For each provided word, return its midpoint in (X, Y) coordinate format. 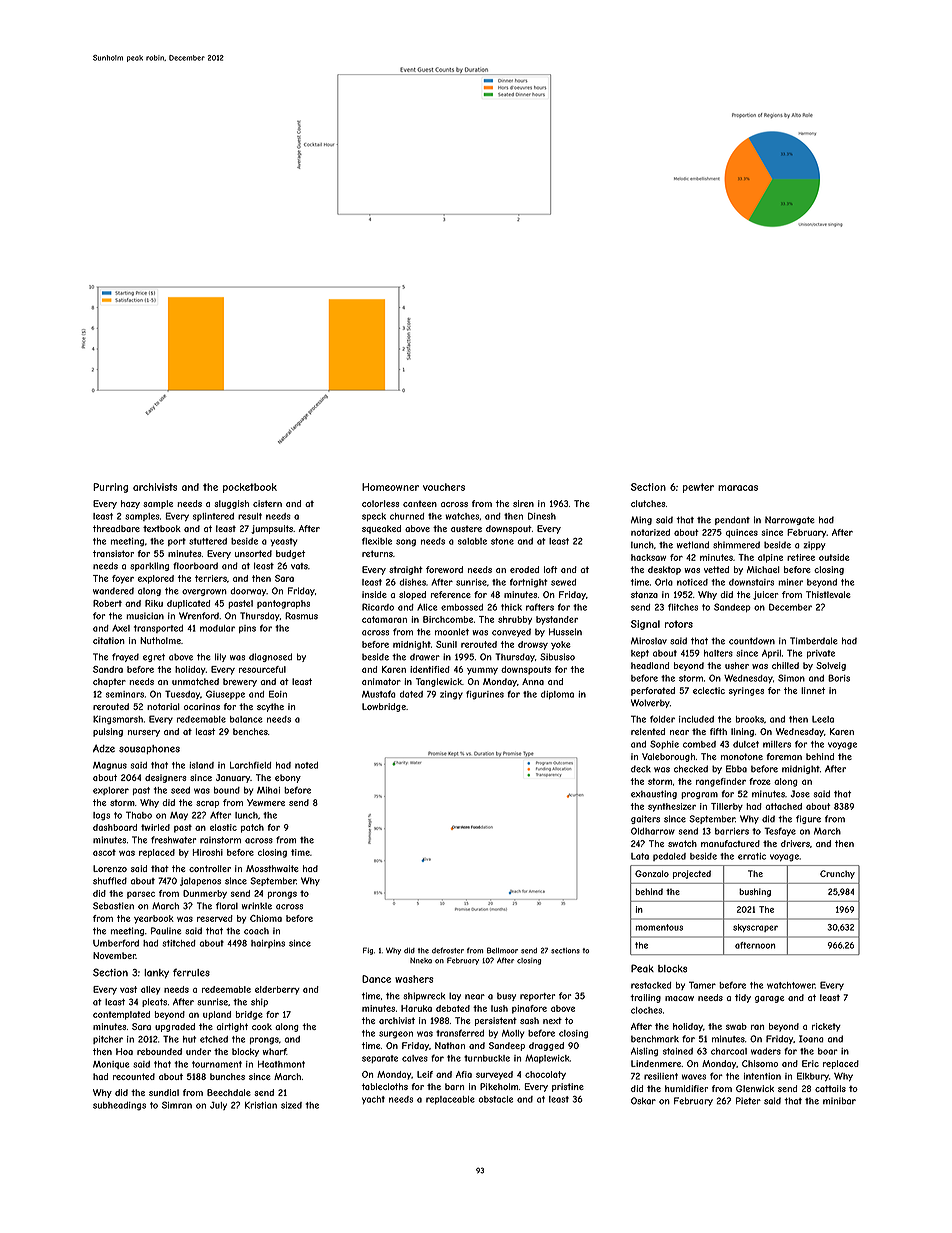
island (201, 765)
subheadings (119, 1106)
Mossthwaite (272, 868)
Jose (800, 794)
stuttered (208, 541)
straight (406, 570)
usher (737, 665)
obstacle (495, 1099)
